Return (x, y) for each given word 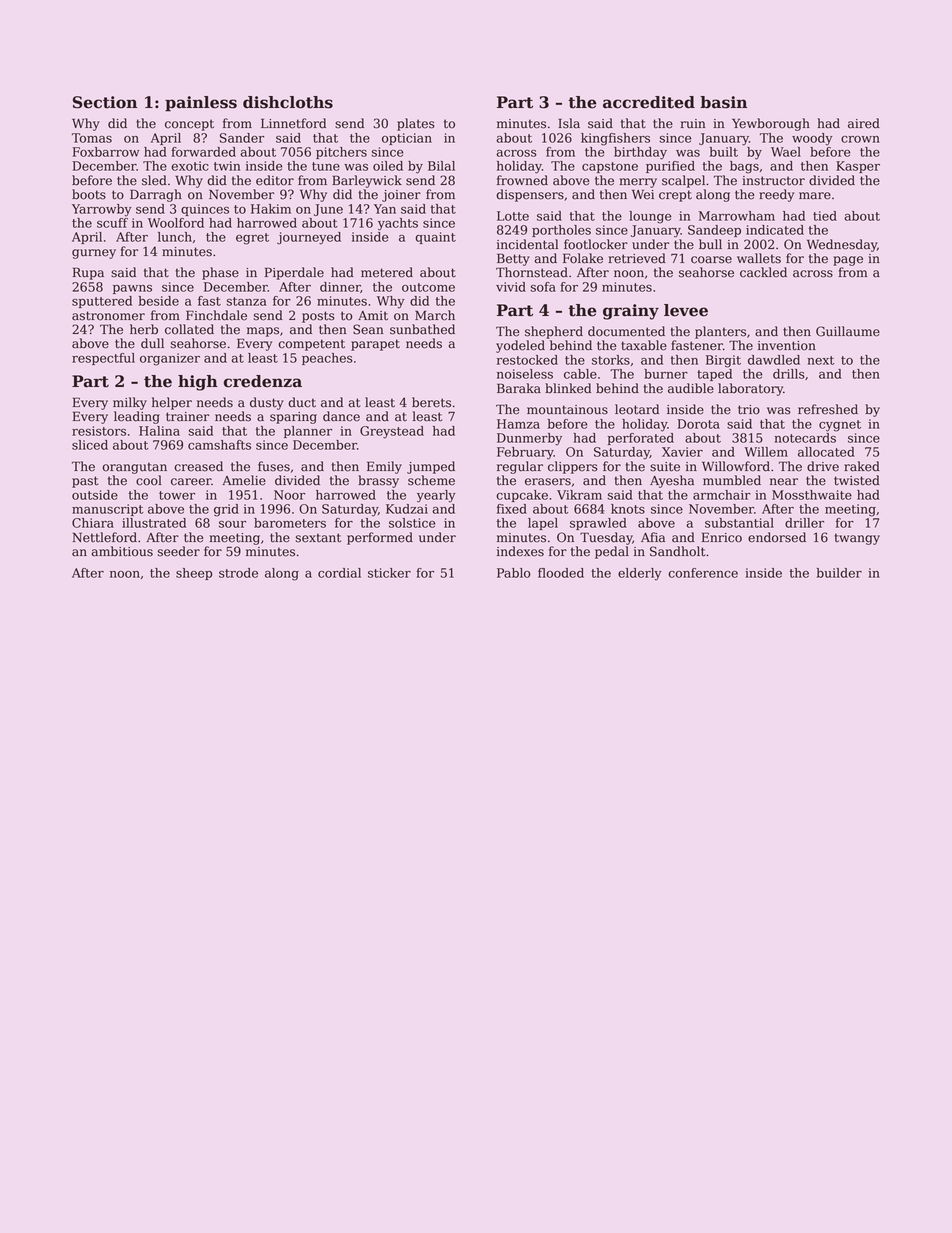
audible (691, 388)
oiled (388, 166)
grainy (631, 312)
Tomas (92, 138)
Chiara (93, 523)
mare (815, 196)
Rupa (88, 273)
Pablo (514, 573)
